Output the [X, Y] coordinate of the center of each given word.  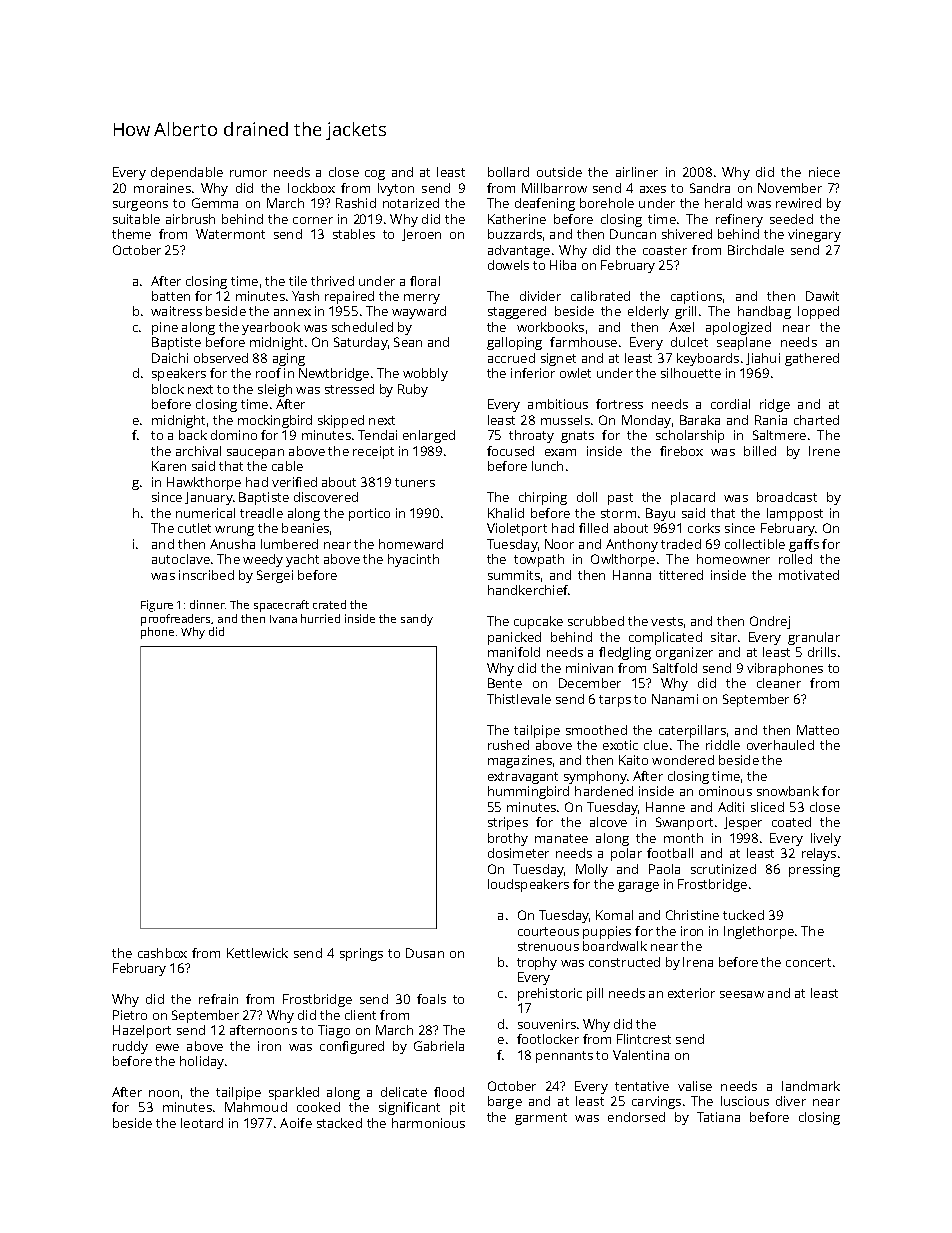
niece [824, 172]
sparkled [294, 1093]
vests [667, 621]
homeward [411, 544]
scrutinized [723, 869]
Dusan [425, 953]
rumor [248, 173]
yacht [302, 560]
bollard [508, 172]
